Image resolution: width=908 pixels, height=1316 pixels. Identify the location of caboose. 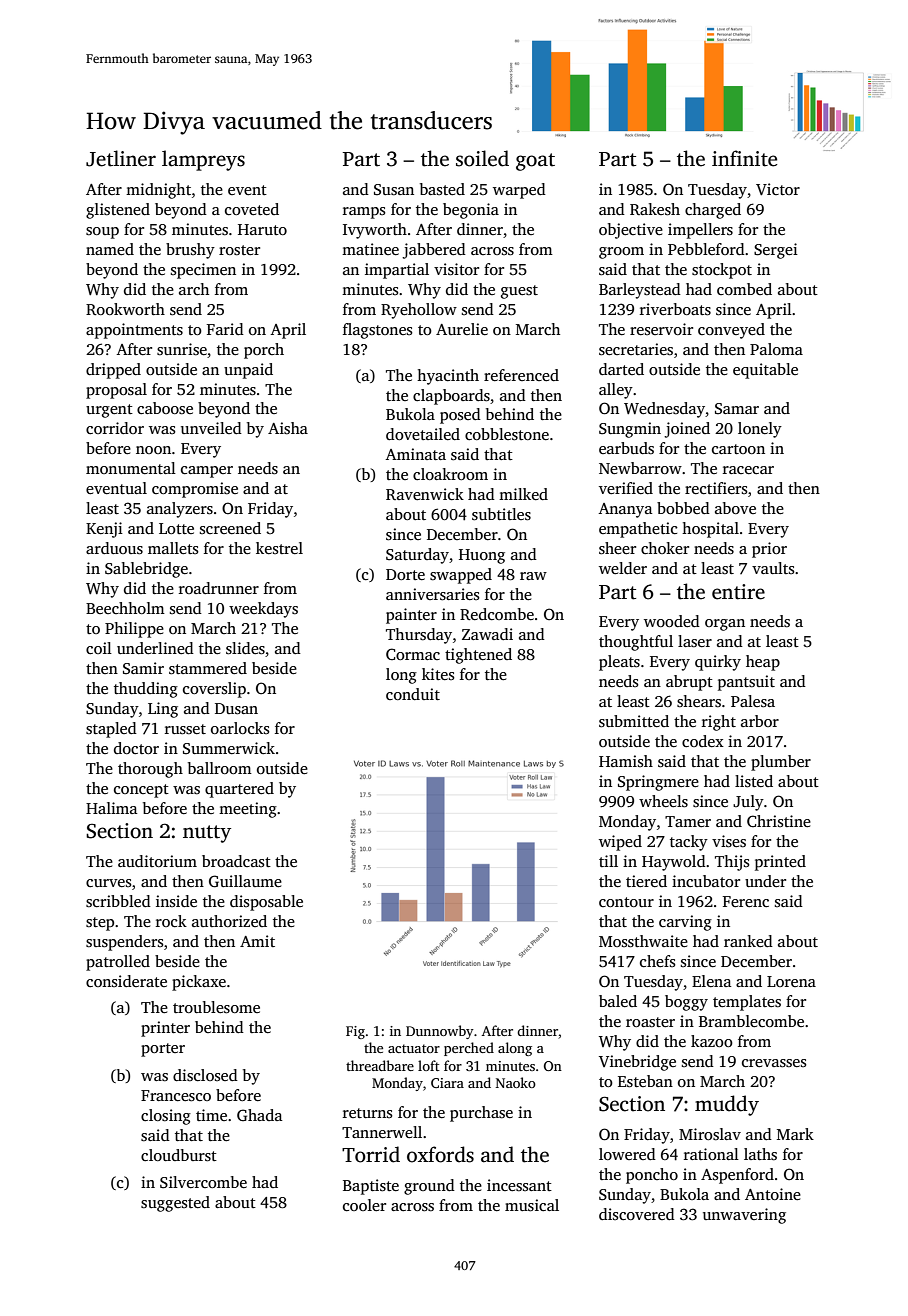
(165, 408).
